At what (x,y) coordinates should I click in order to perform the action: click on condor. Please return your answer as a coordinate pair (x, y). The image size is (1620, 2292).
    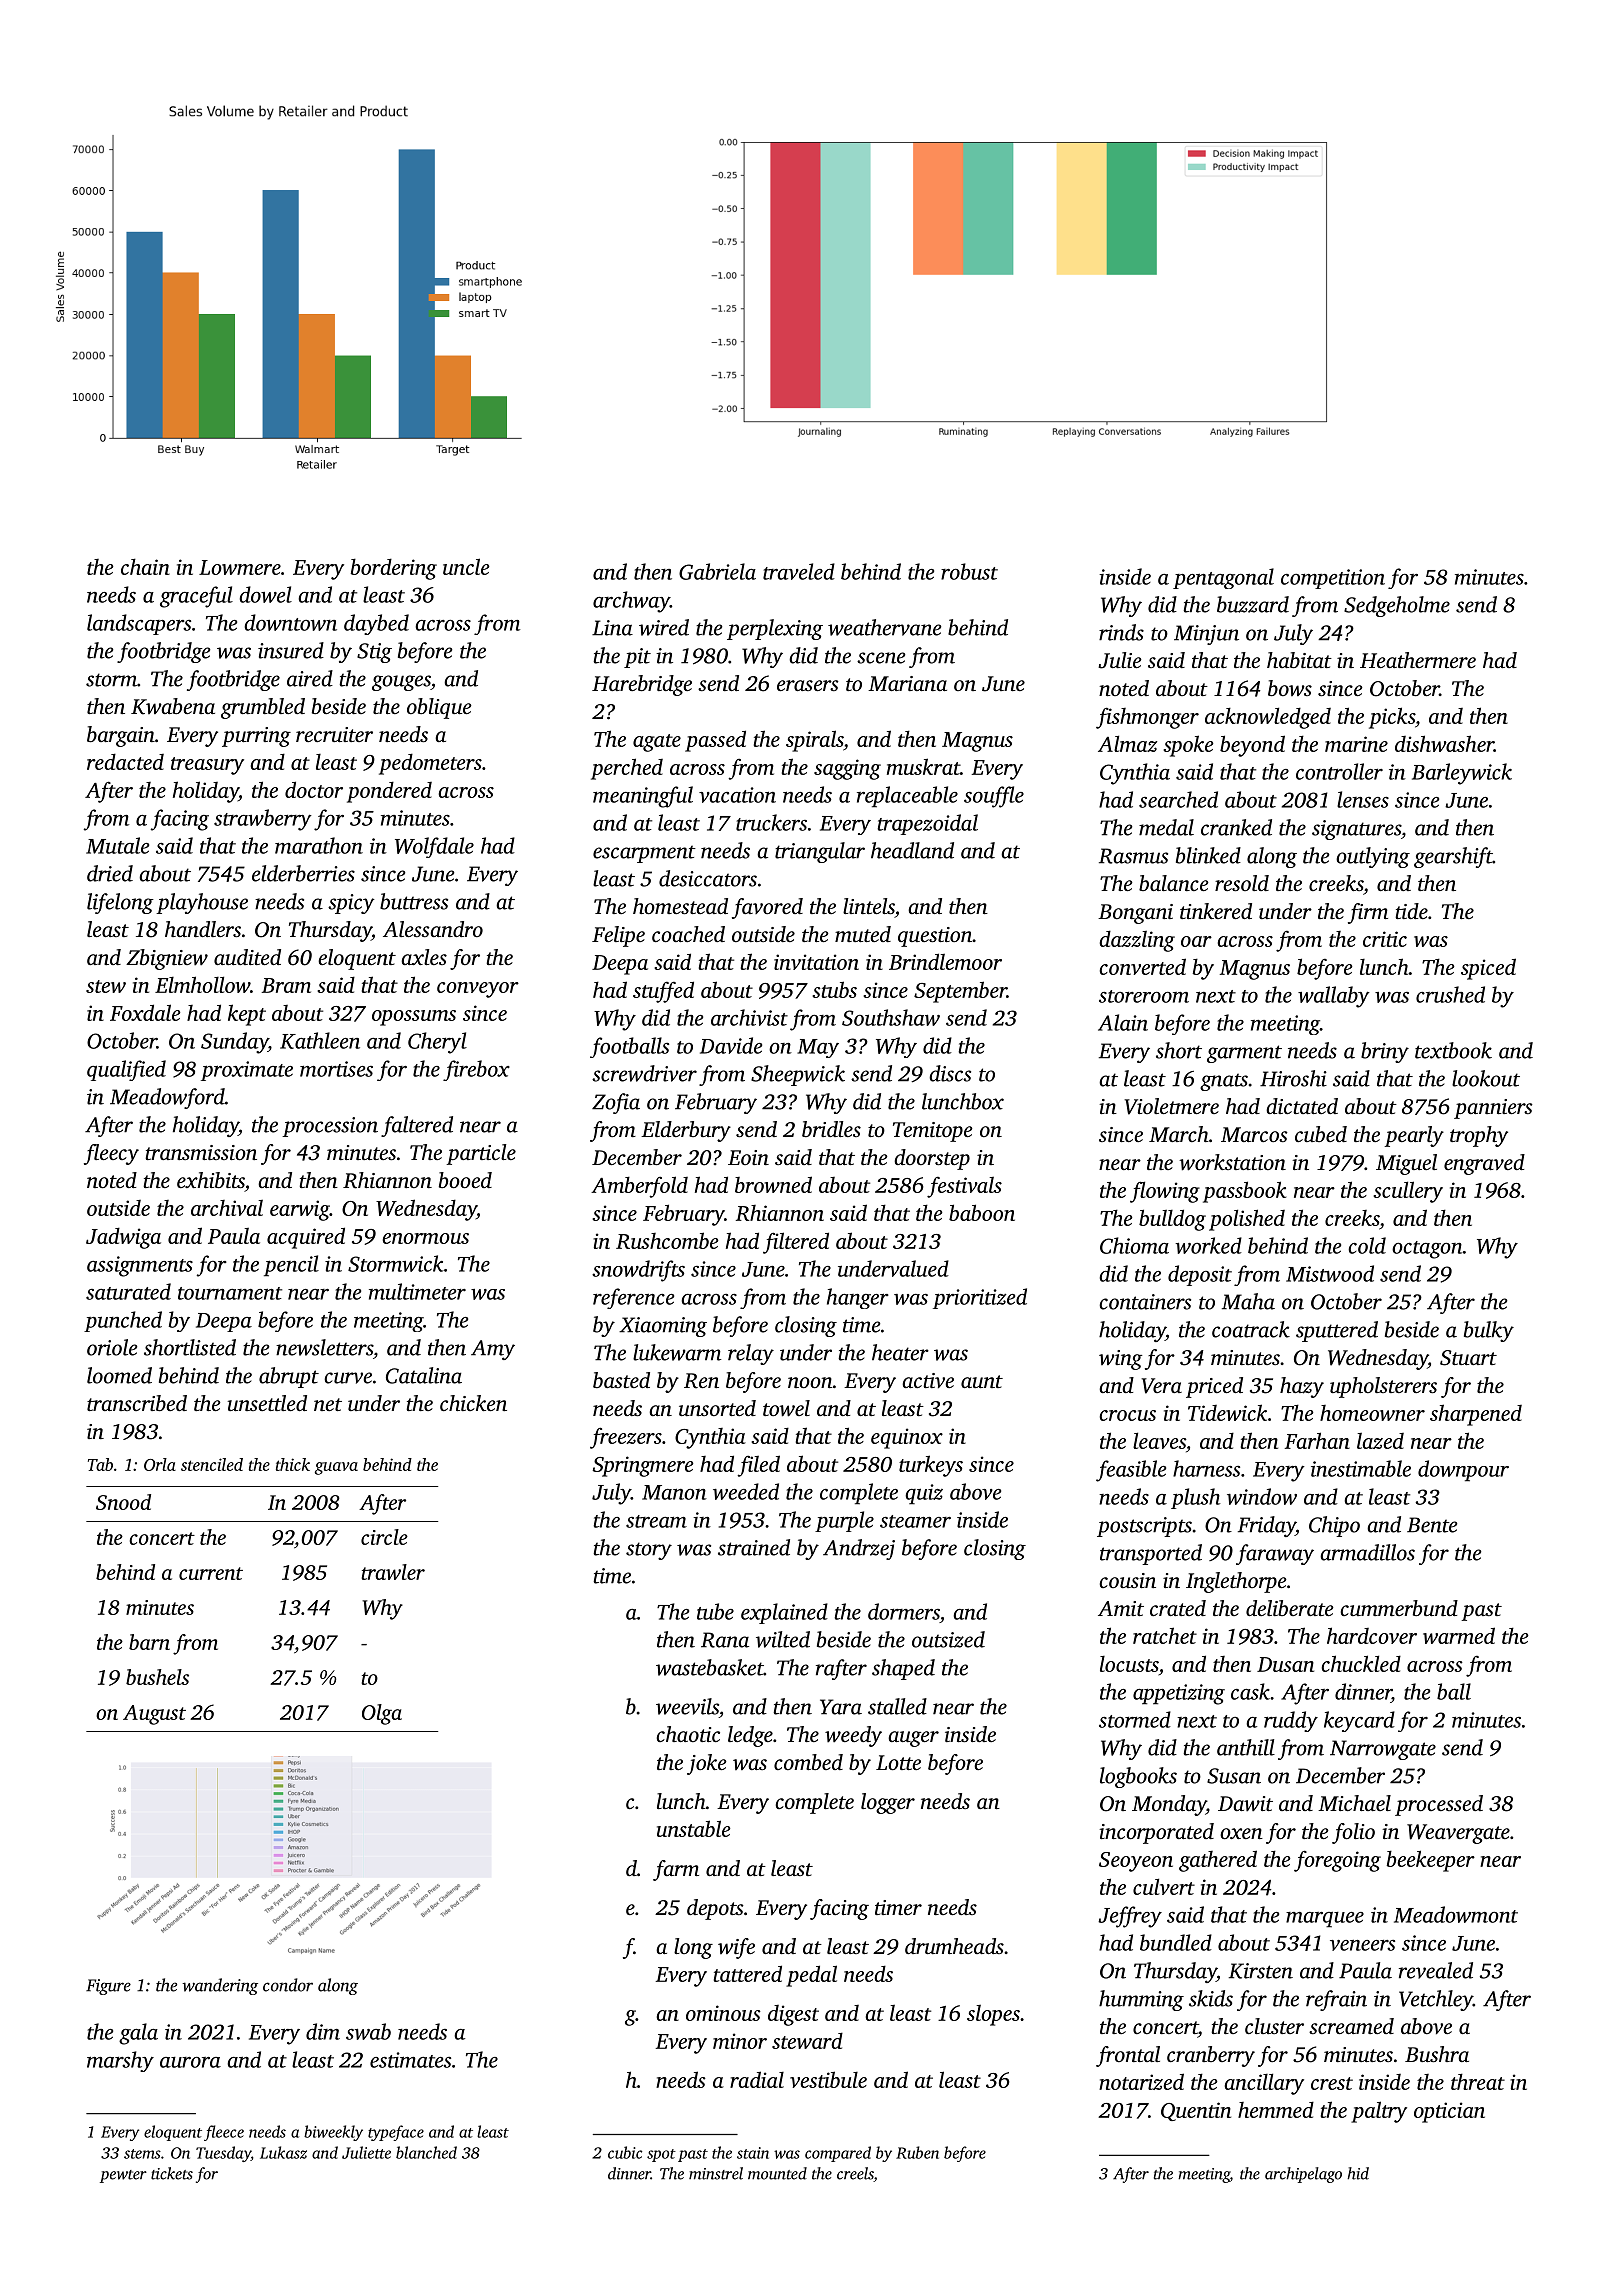
    Looking at the image, I should click on (288, 1985).
